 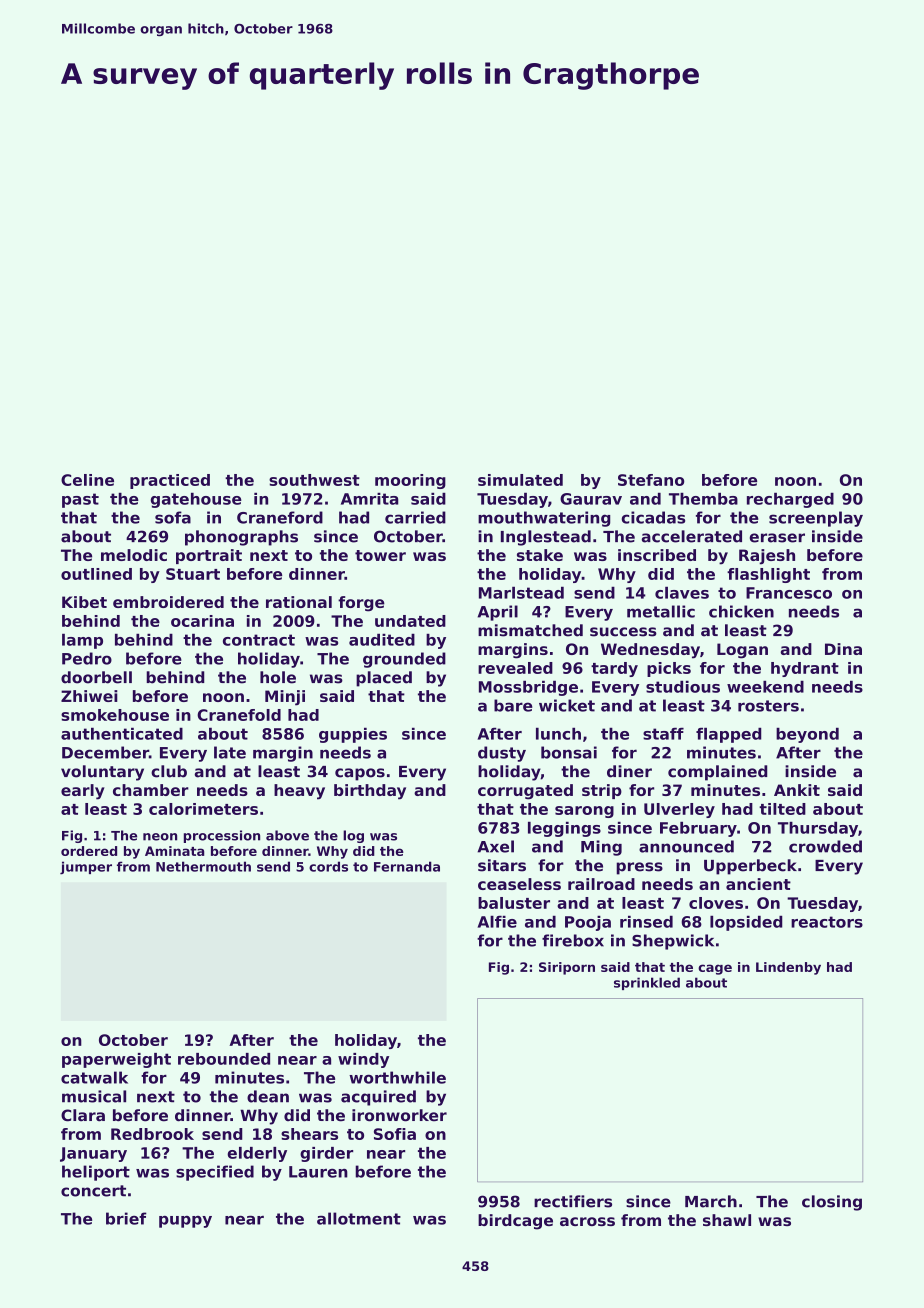 What do you see at coordinates (587, 1221) in the document?
I see `across` at bounding box center [587, 1221].
